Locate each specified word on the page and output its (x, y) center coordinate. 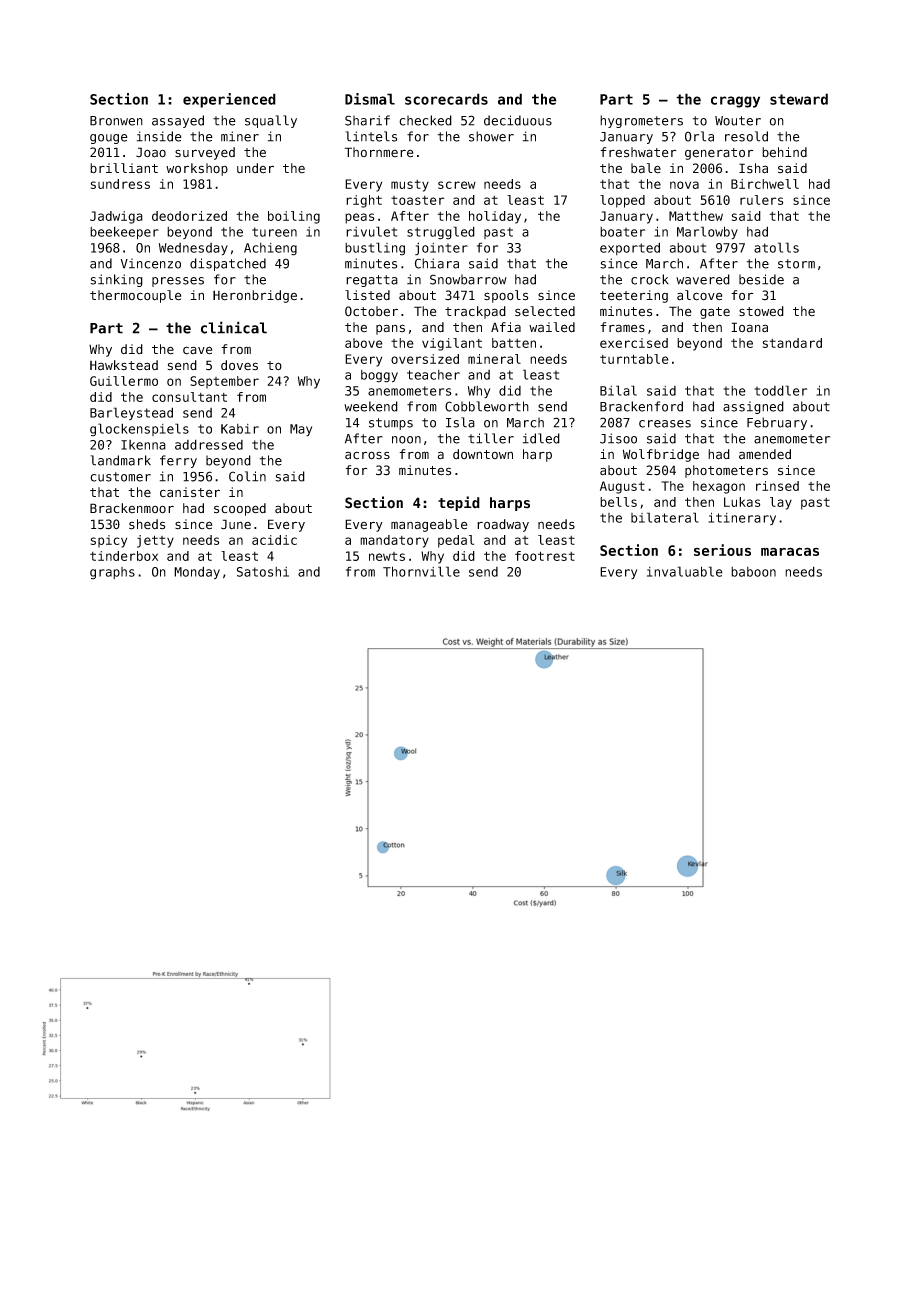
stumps (391, 424)
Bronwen (116, 121)
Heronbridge (255, 296)
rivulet (371, 231)
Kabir (240, 429)
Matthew (696, 216)
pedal (456, 541)
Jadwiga (116, 217)
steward (799, 99)
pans (390, 329)
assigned (753, 407)
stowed (761, 311)
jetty (155, 541)
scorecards (446, 99)
